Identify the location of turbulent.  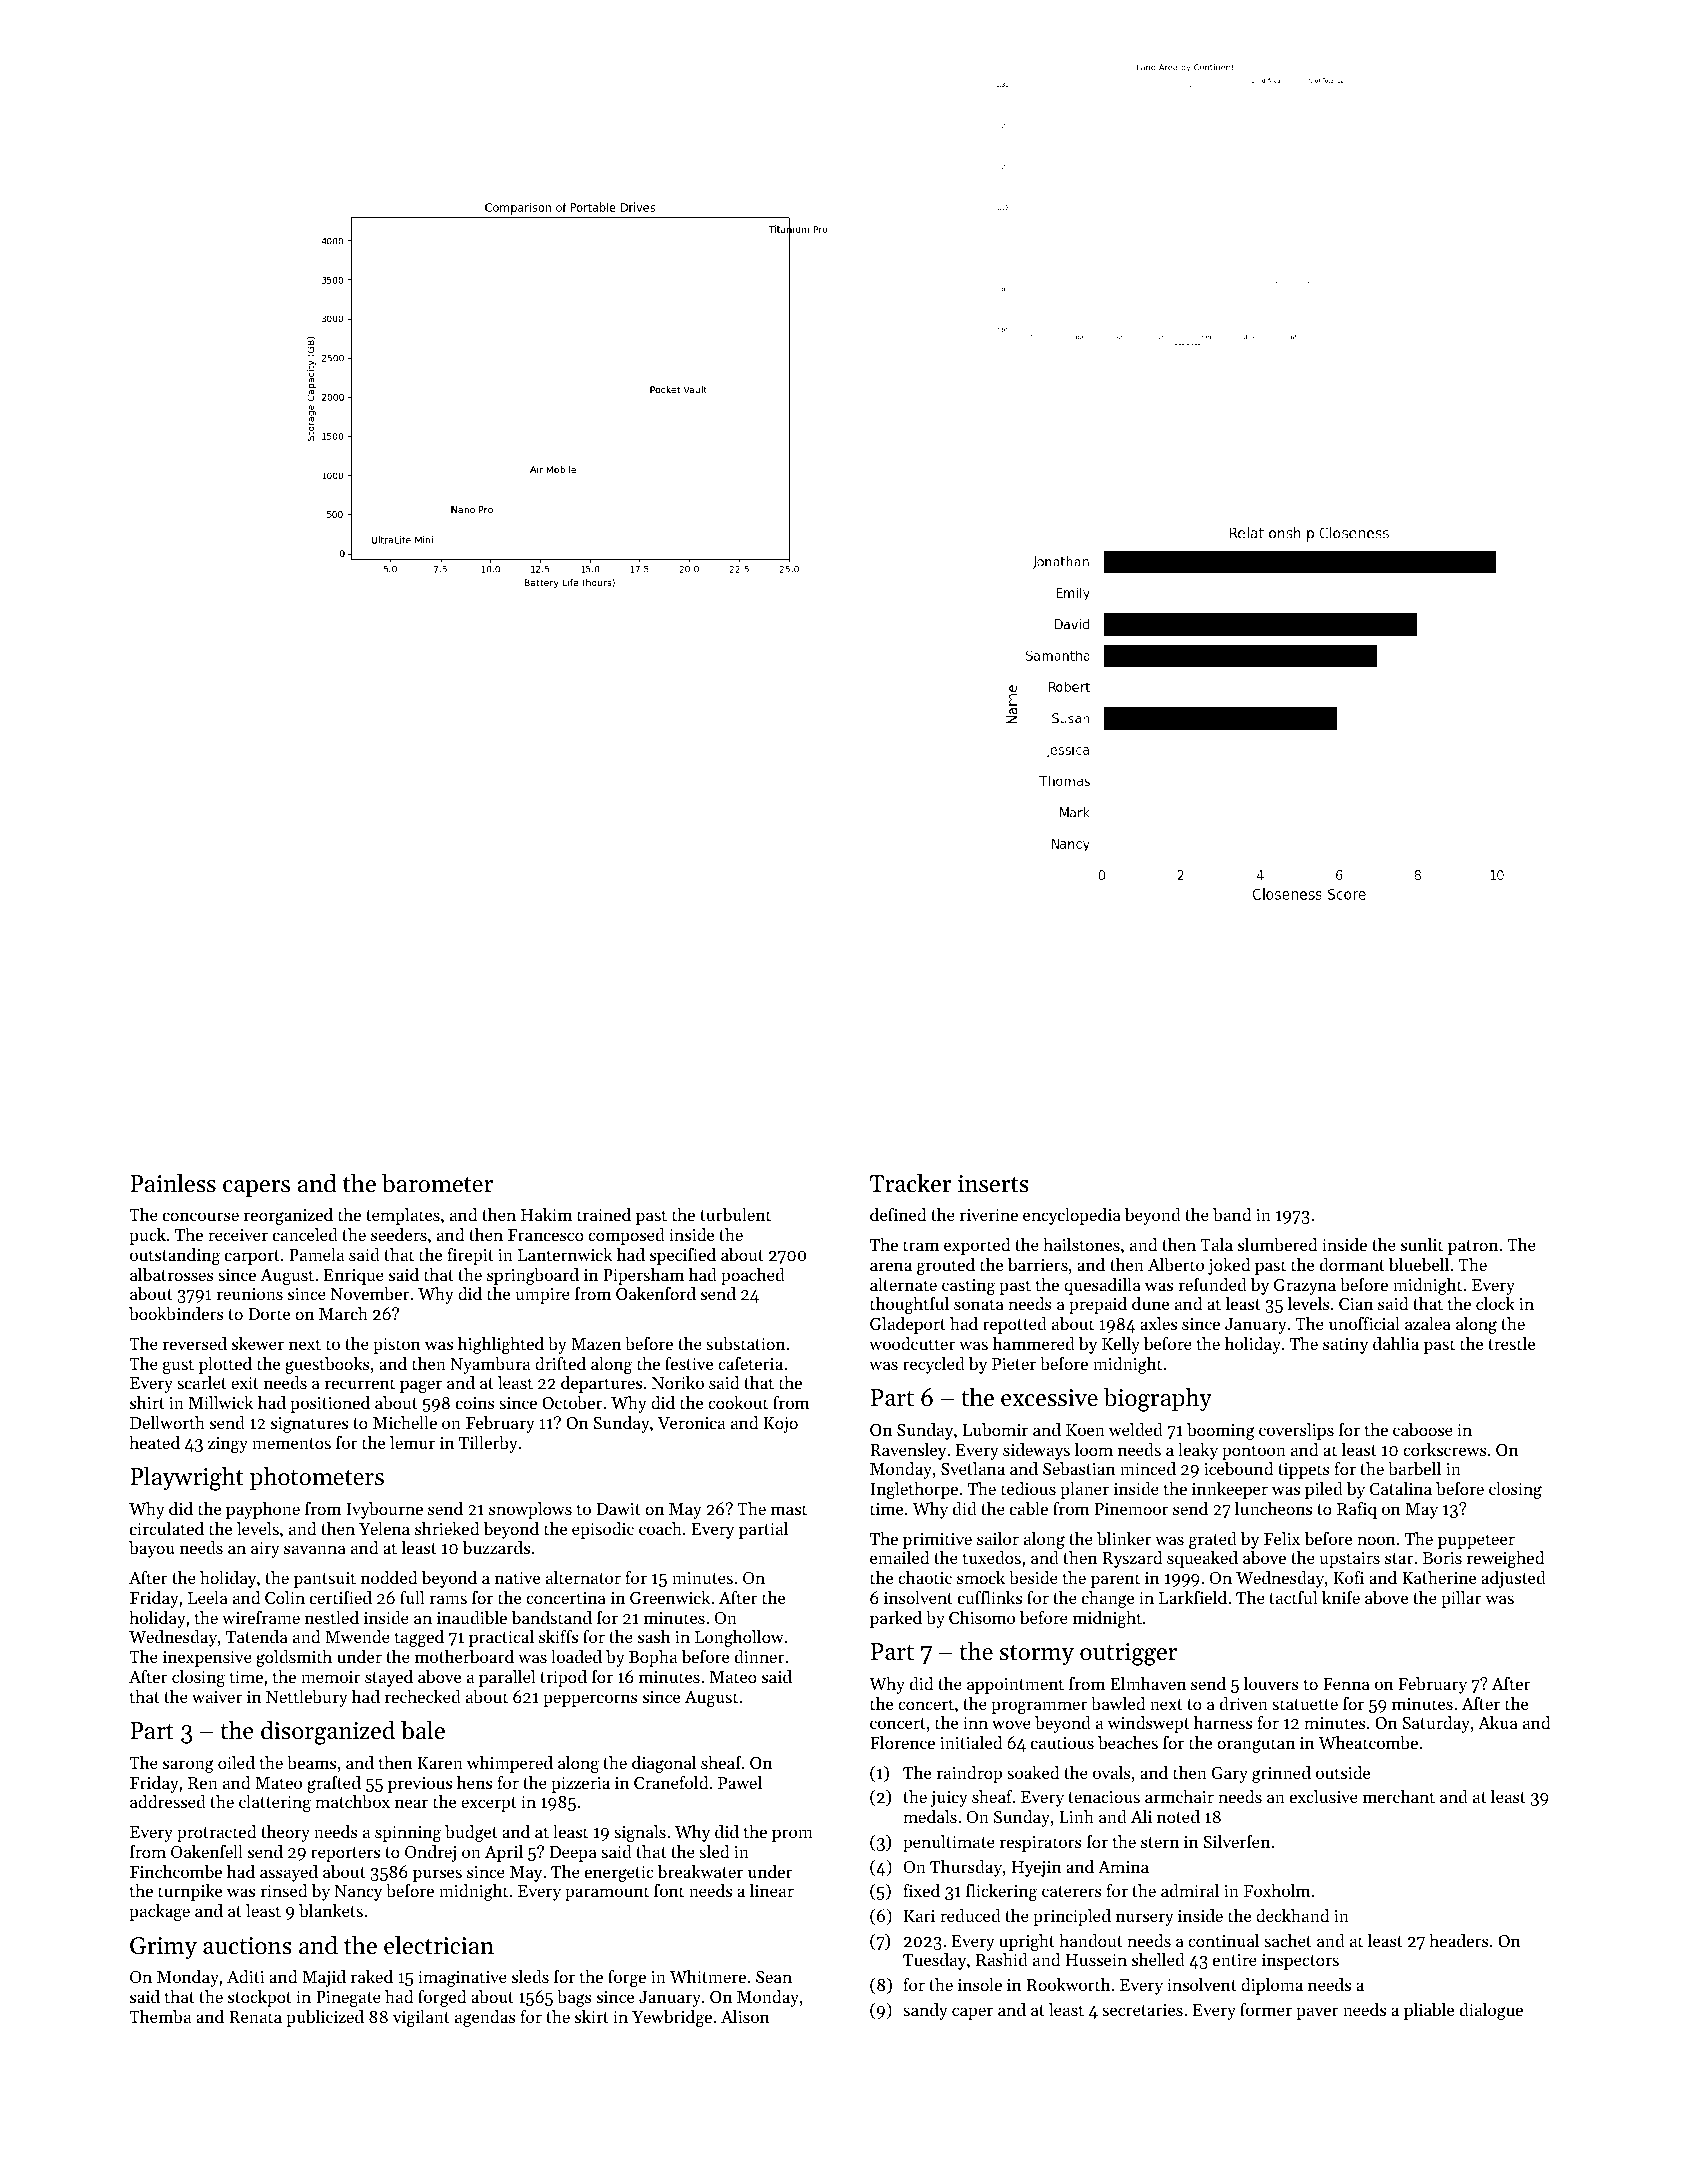
(735, 1214).
